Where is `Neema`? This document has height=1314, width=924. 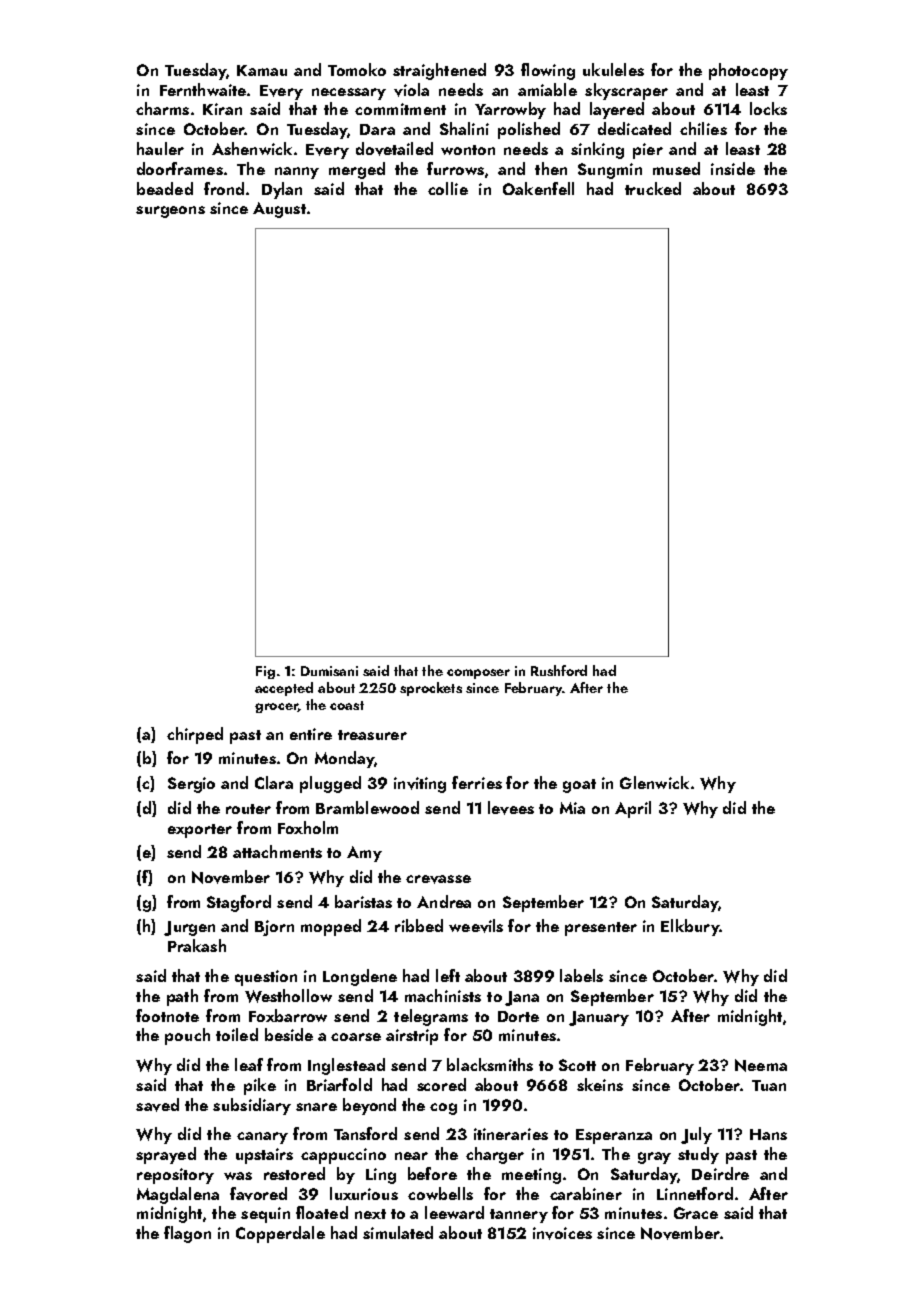
Neema is located at coordinates (761, 1065).
